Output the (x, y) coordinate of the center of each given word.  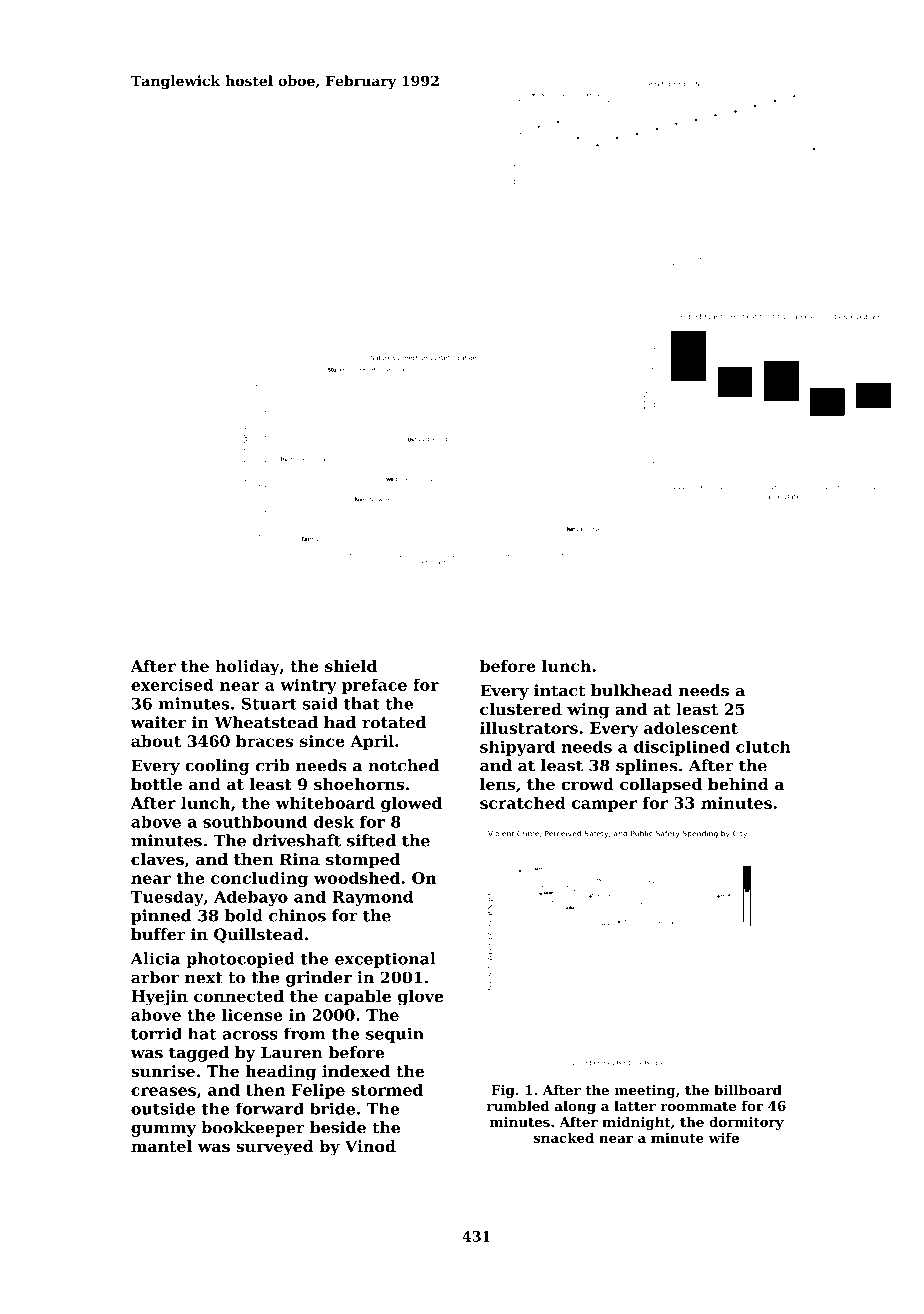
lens (497, 784)
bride (332, 1108)
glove (420, 998)
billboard (748, 1090)
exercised (172, 684)
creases (163, 1091)
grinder (319, 979)
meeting (645, 1091)
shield (351, 666)
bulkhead (632, 690)
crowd (587, 784)
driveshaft (296, 840)
